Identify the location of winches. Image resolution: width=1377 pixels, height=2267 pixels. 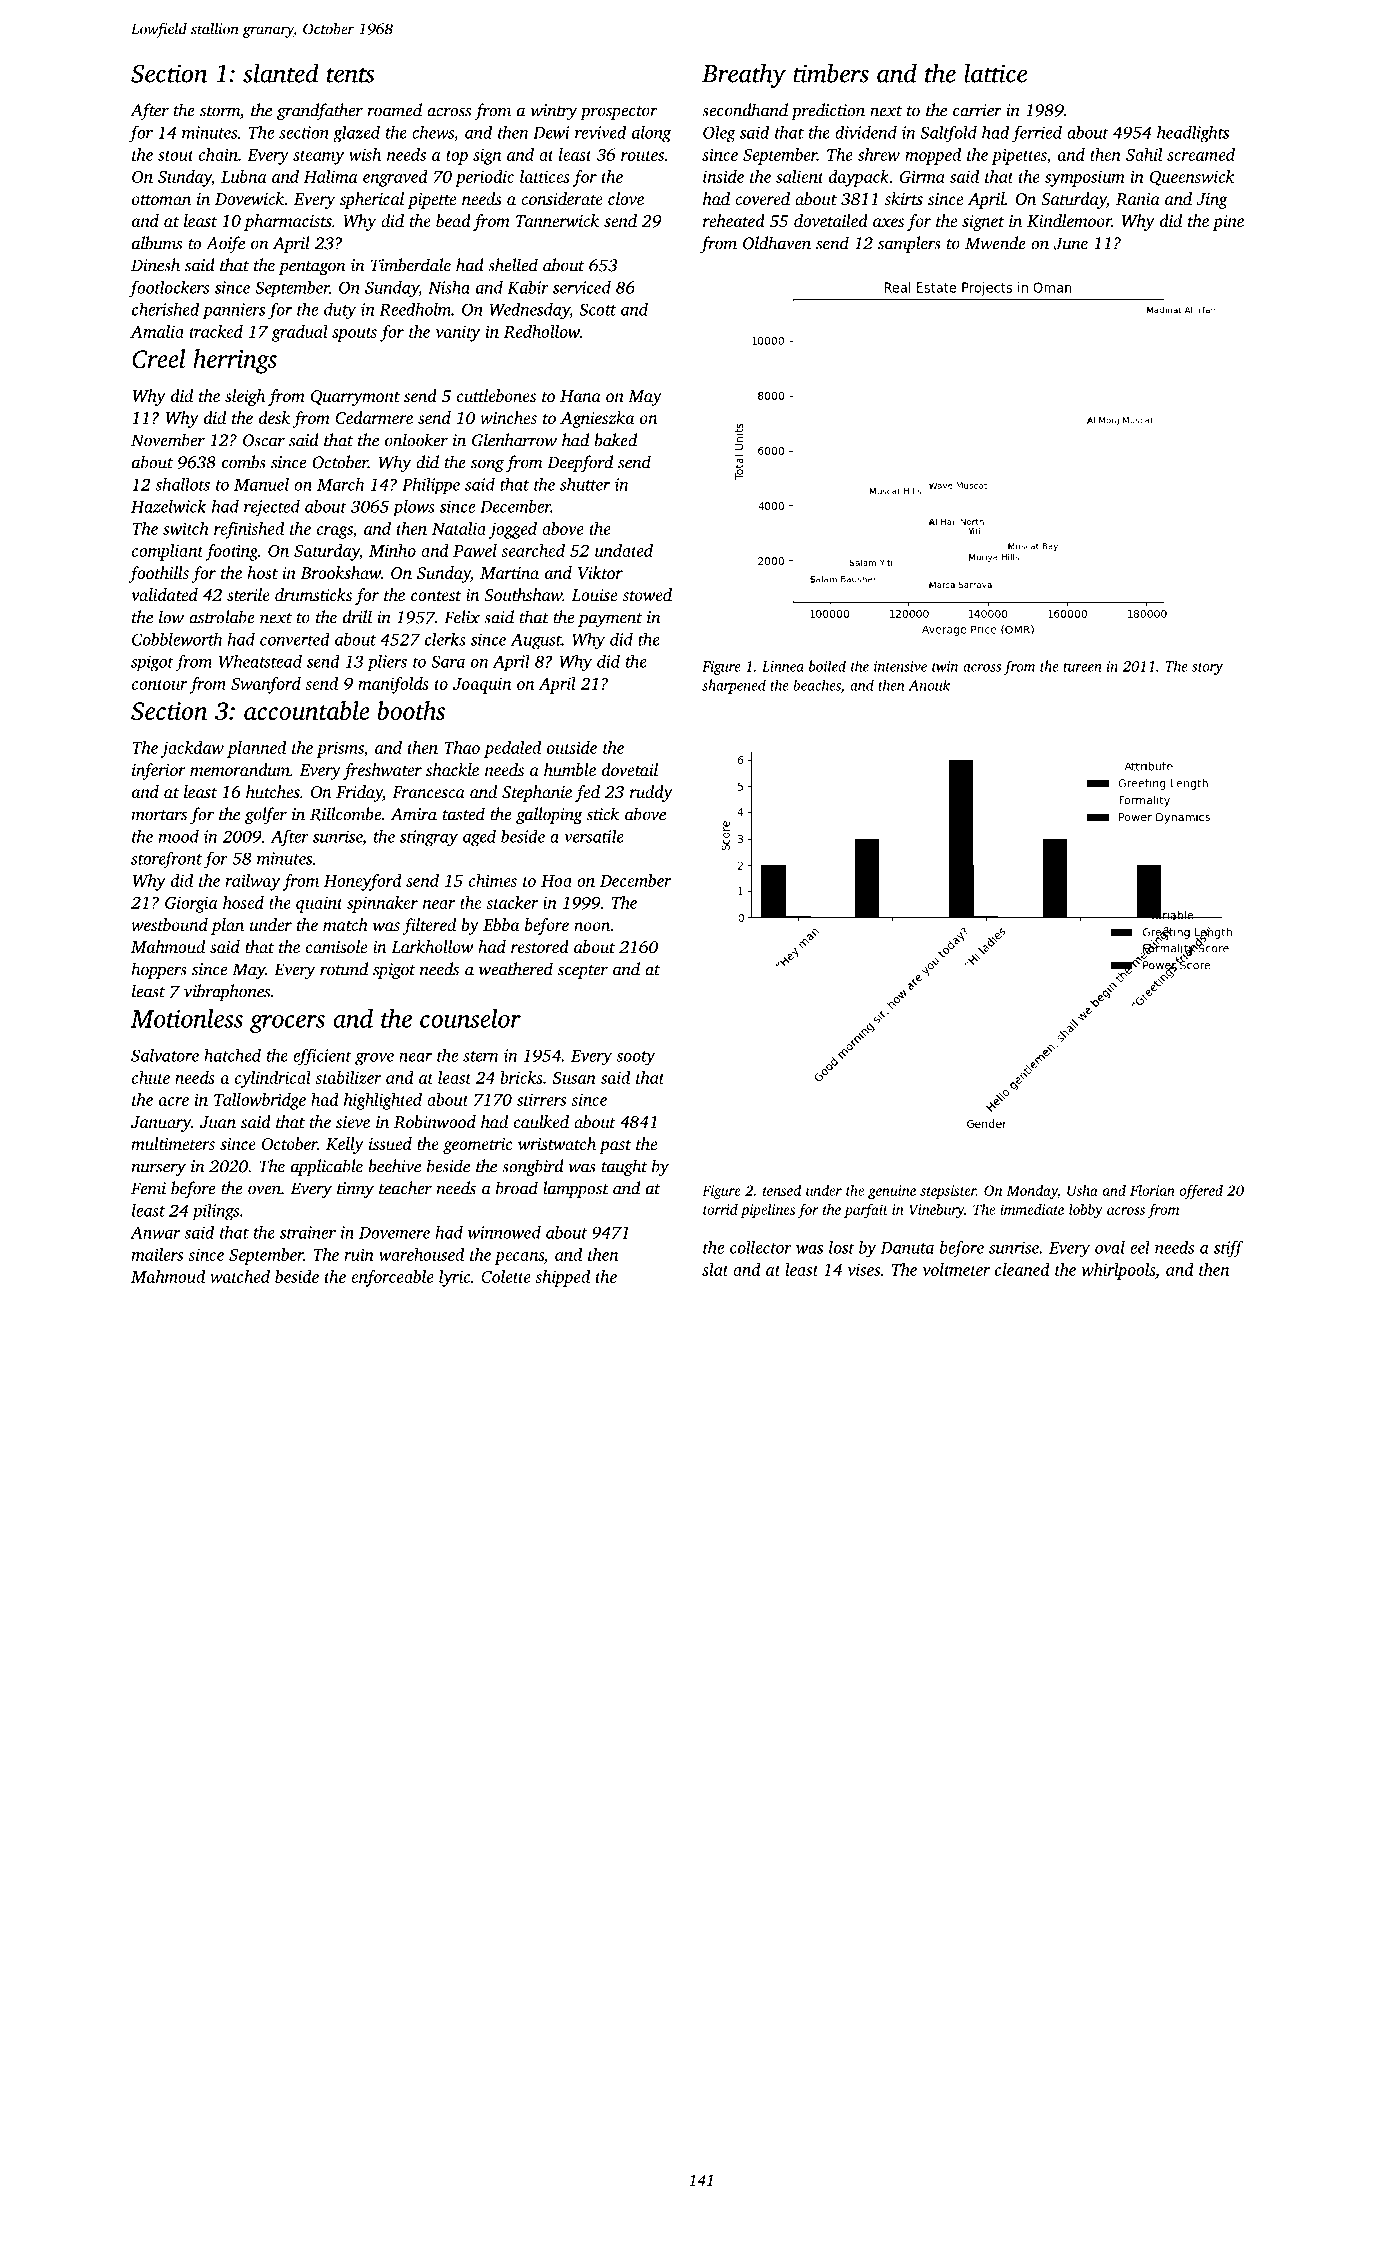
(508, 417).
